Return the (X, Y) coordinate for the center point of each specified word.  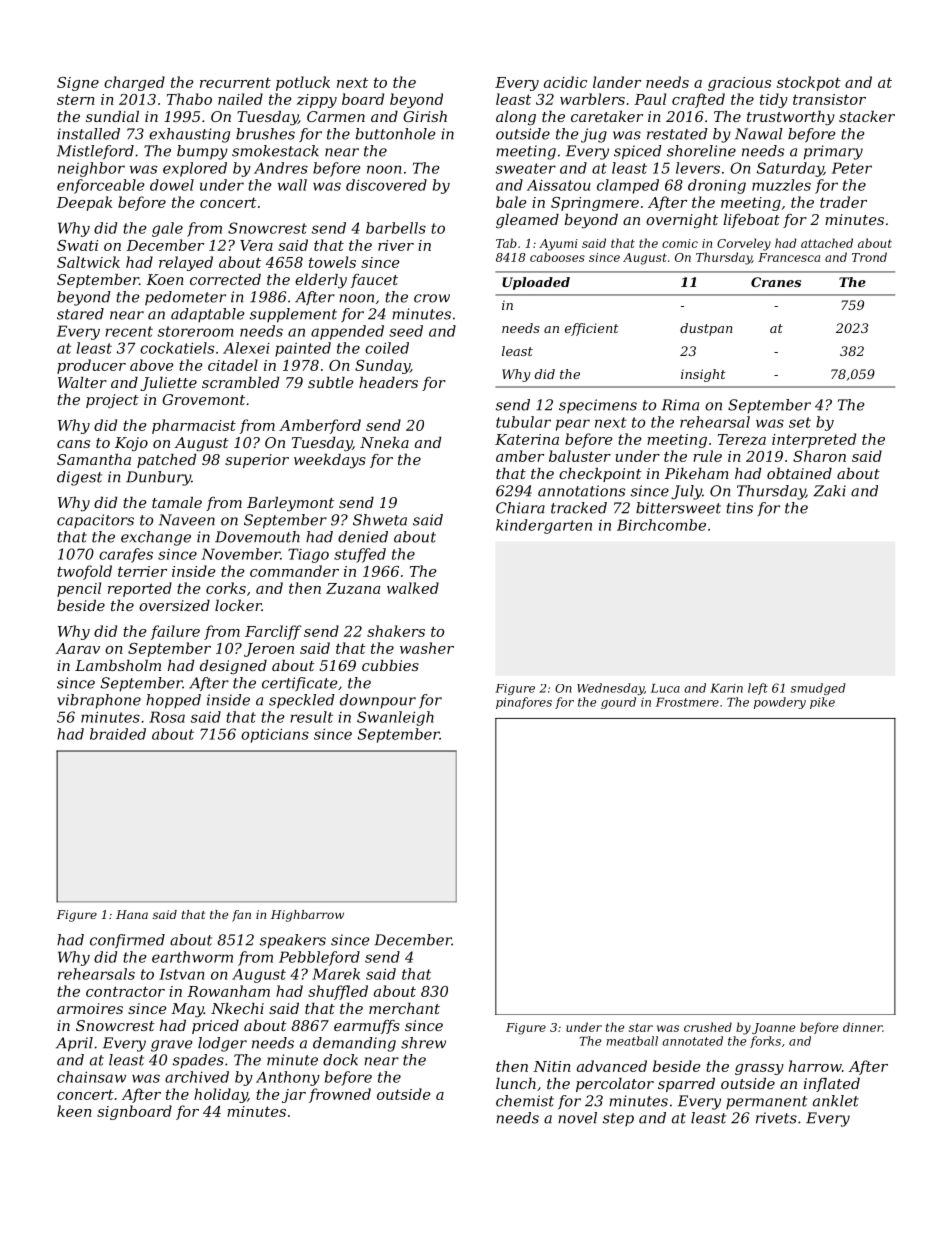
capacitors (95, 521)
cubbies (390, 665)
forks (765, 1042)
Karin (726, 688)
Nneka (384, 442)
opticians (275, 735)
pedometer (185, 298)
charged (134, 83)
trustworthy (791, 118)
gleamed (527, 221)
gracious (739, 84)
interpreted (814, 440)
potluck (303, 83)
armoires (90, 1008)
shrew (423, 1043)
